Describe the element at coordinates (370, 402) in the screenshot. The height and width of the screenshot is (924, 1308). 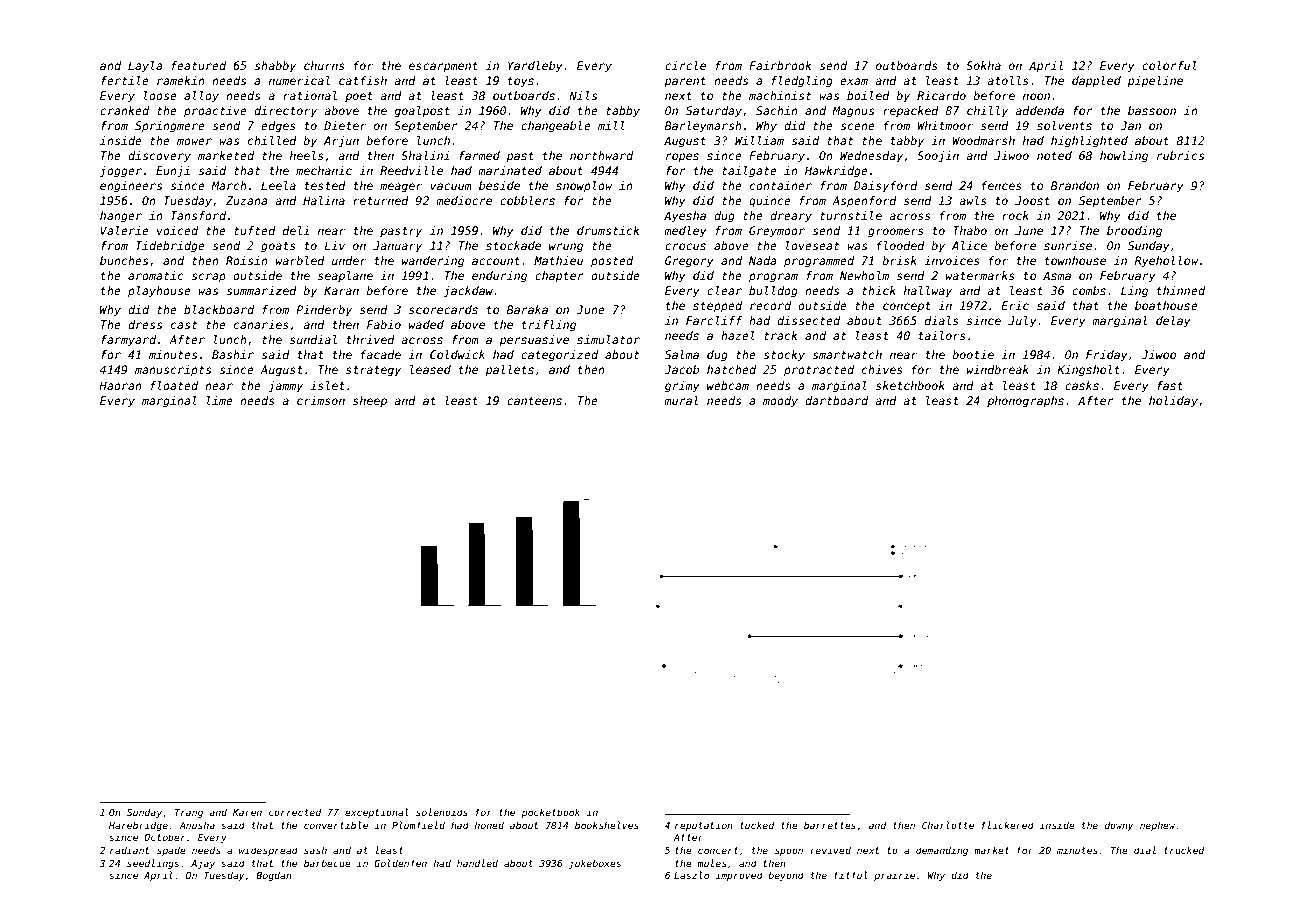
I see `sheep` at that location.
